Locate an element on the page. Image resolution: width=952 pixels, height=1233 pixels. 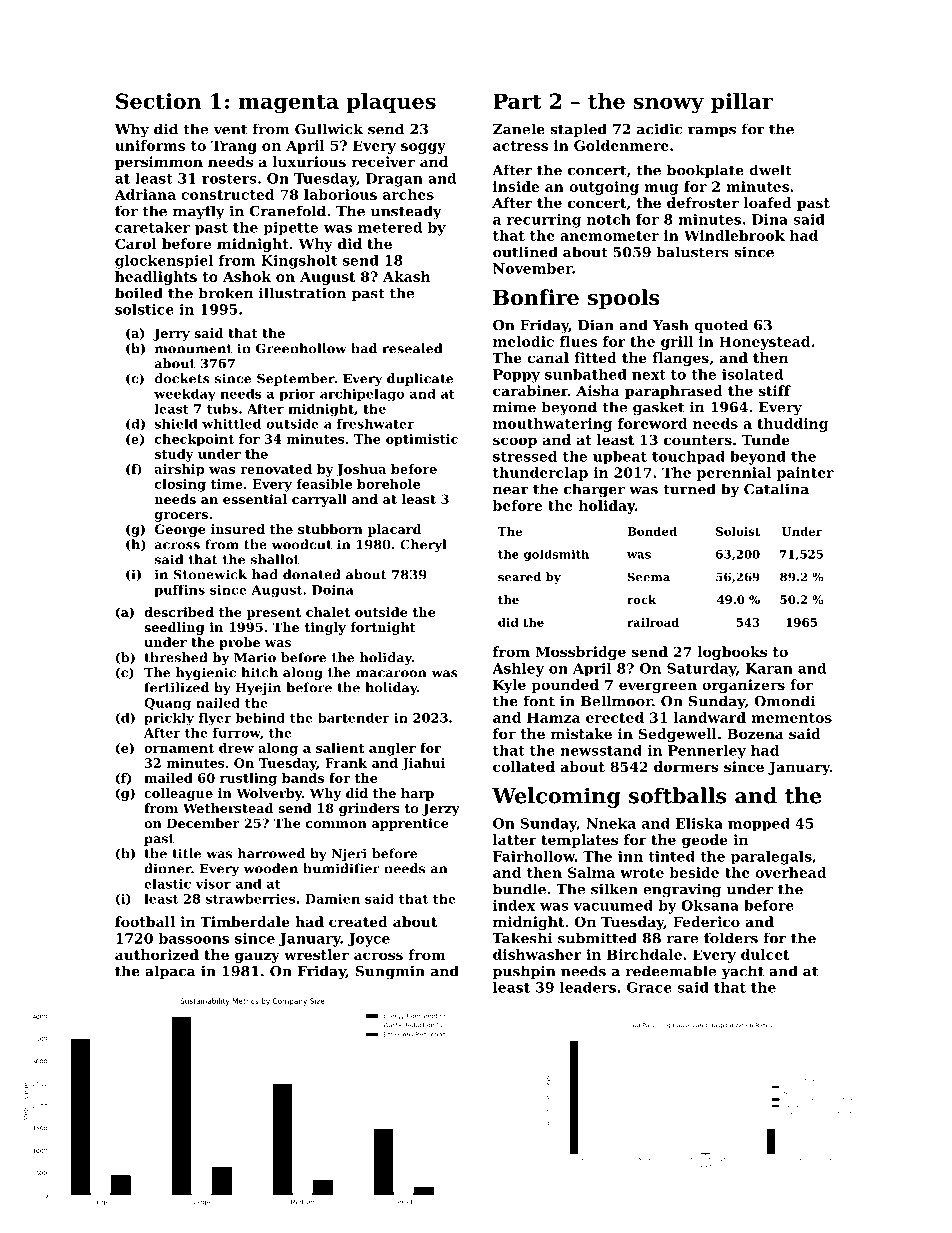
Gullwick is located at coordinates (329, 129).
